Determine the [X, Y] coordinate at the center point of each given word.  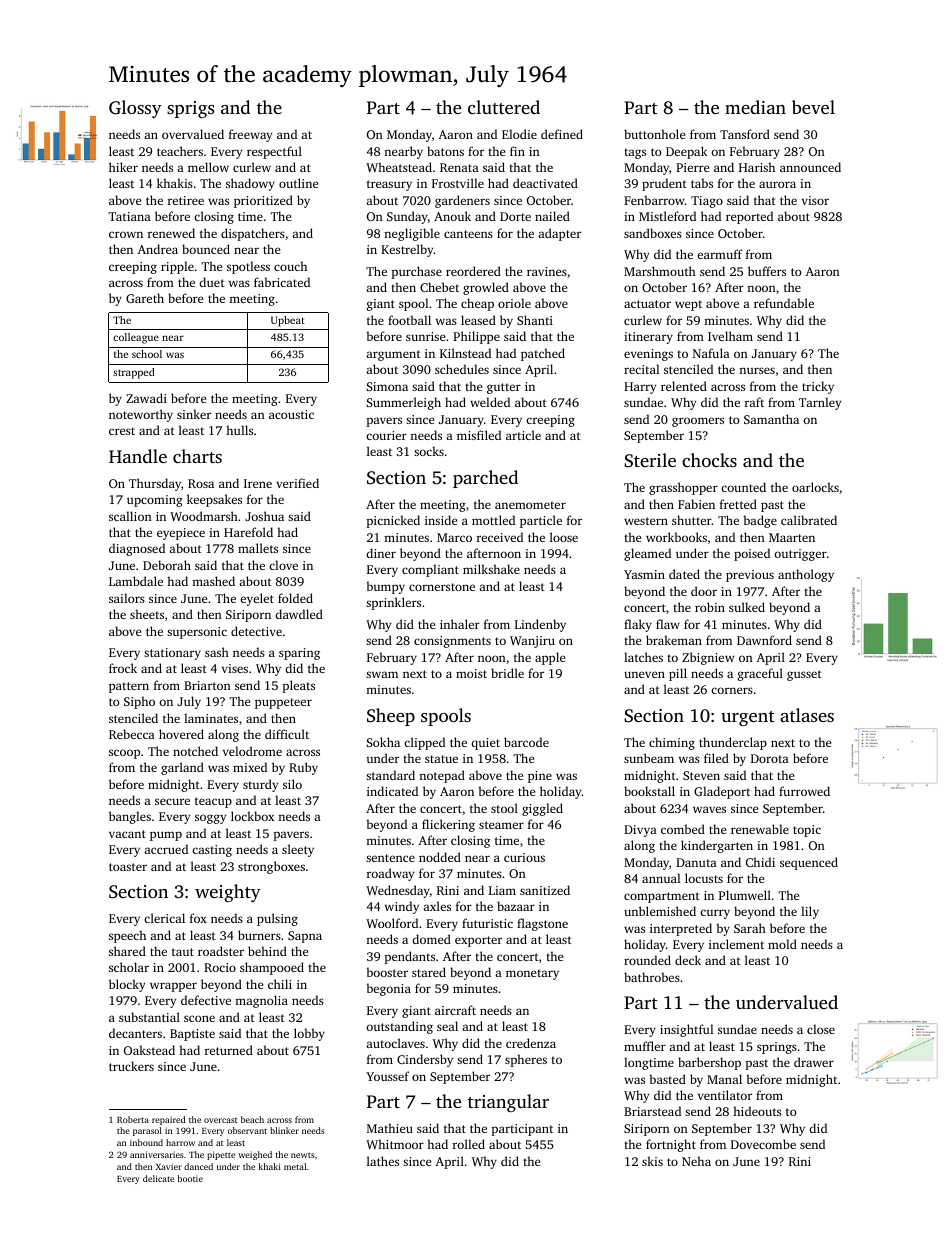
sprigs [190, 109]
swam [382, 674]
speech [127, 936]
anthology [806, 575]
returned [229, 1050]
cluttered [504, 107]
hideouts [757, 1111]
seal [447, 1026]
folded [295, 598]
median [755, 107]
